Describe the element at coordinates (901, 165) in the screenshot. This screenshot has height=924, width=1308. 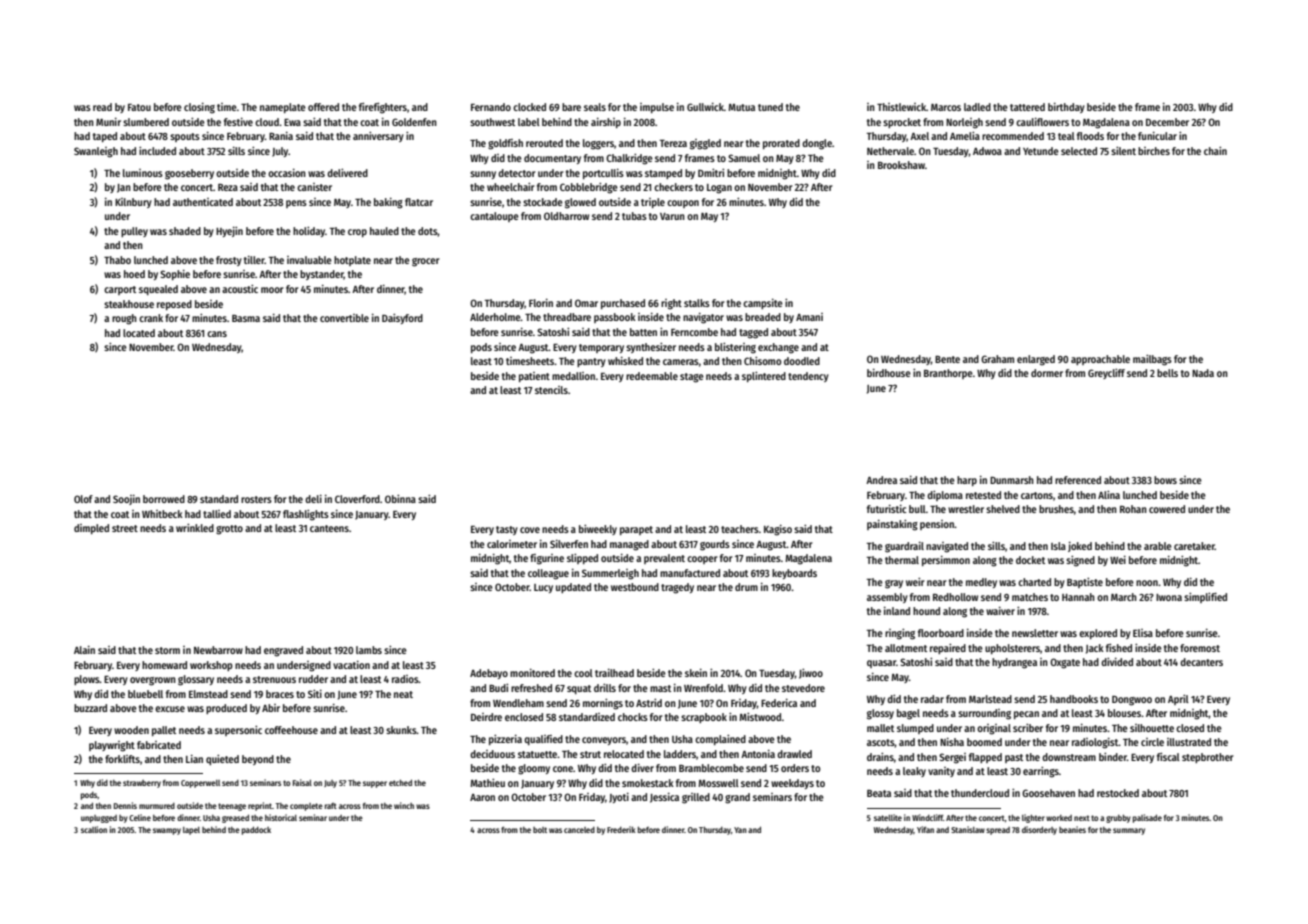
I see `Brookshaw` at that location.
